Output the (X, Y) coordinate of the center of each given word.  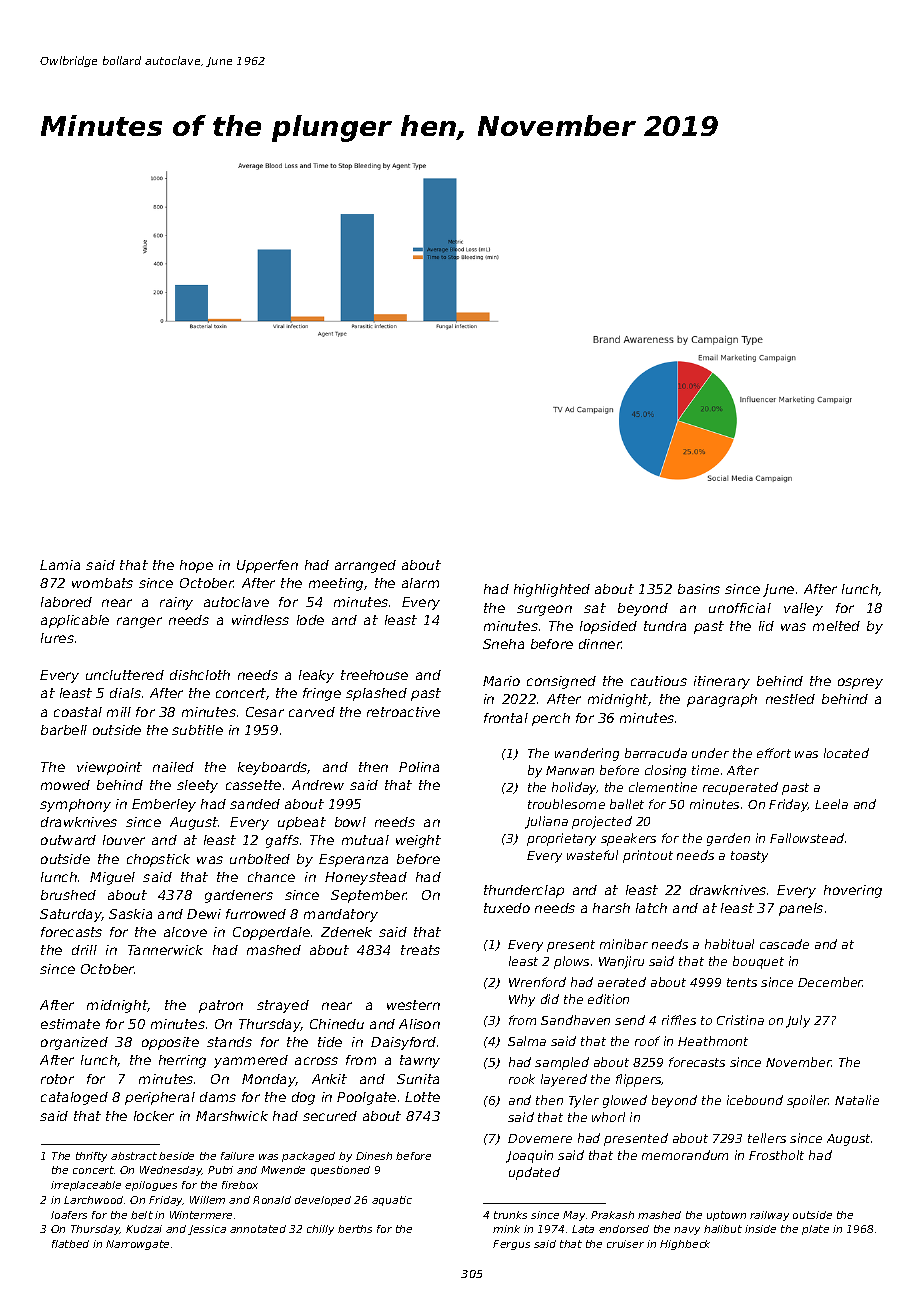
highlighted (552, 590)
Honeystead (366, 878)
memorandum (685, 1155)
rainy (176, 603)
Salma (527, 1041)
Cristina (740, 1020)
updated (534, 1173)
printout (648, 856)
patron (221, 1006)
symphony (75, 805)
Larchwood (93, 1200)
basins (699, 589)
